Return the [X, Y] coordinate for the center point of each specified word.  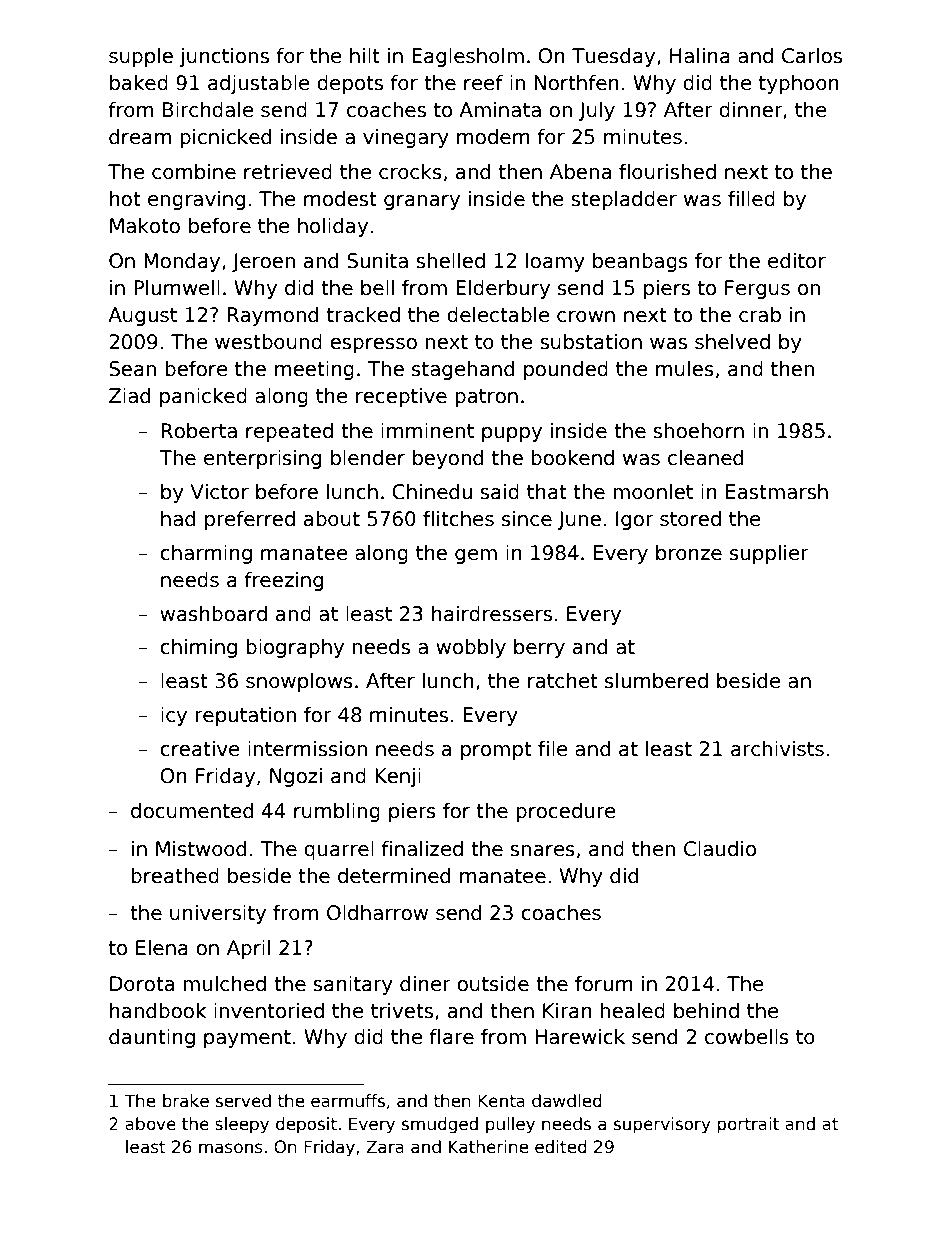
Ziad [129, 396]
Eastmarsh [777, 492]
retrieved [288, 172]
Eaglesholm [468, 57]
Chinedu [432, 492]
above [150, 1124]
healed [632, 1011]
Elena [162, 948]
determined [394, 876]
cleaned [705, 458]
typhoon [799, 84]
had [178, 519]
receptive [401, 397]
